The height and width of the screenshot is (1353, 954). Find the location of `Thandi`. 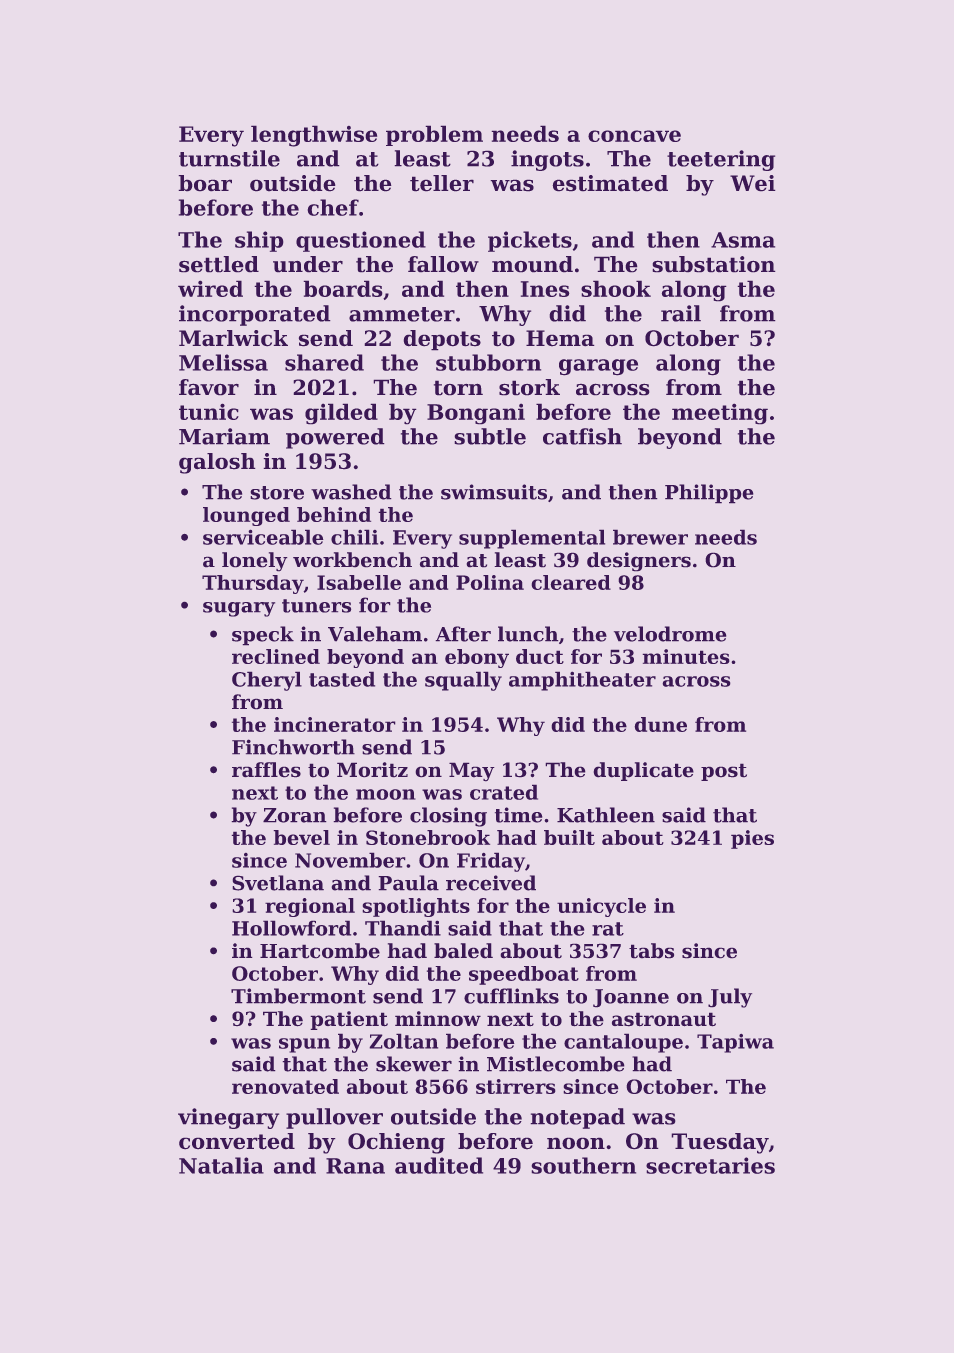

Thandi is located at coordinates (403, 928).
